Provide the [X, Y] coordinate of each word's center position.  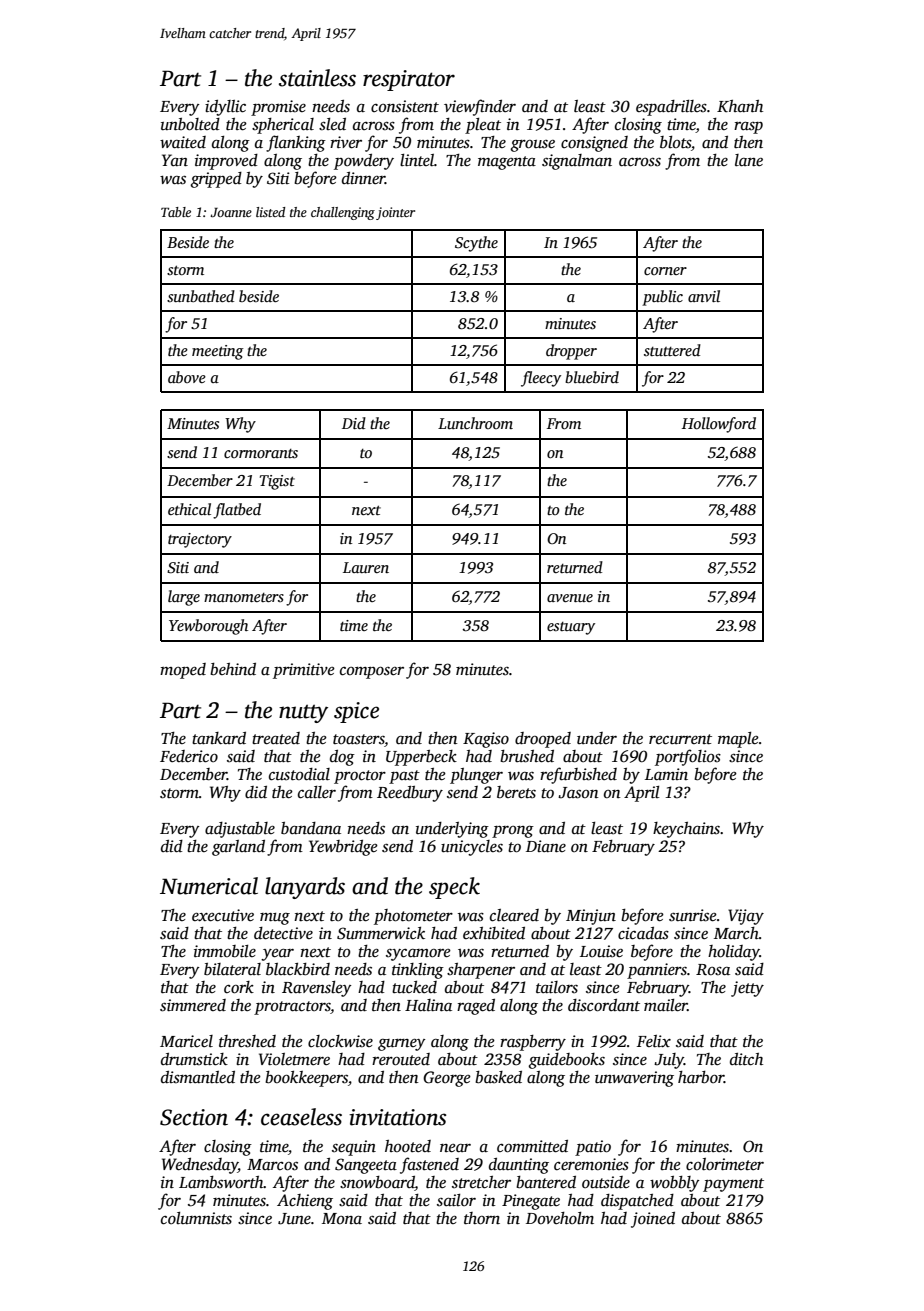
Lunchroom [475, 423]
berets [516, 792]
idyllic [225, 108]
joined [653, 1220]
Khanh [740, 106]
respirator [409, 80]
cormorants [261, 454]
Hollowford [719, 425]
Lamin [666, 774]
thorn [482, 1218]
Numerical [209, 886]
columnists [196, 1218]
